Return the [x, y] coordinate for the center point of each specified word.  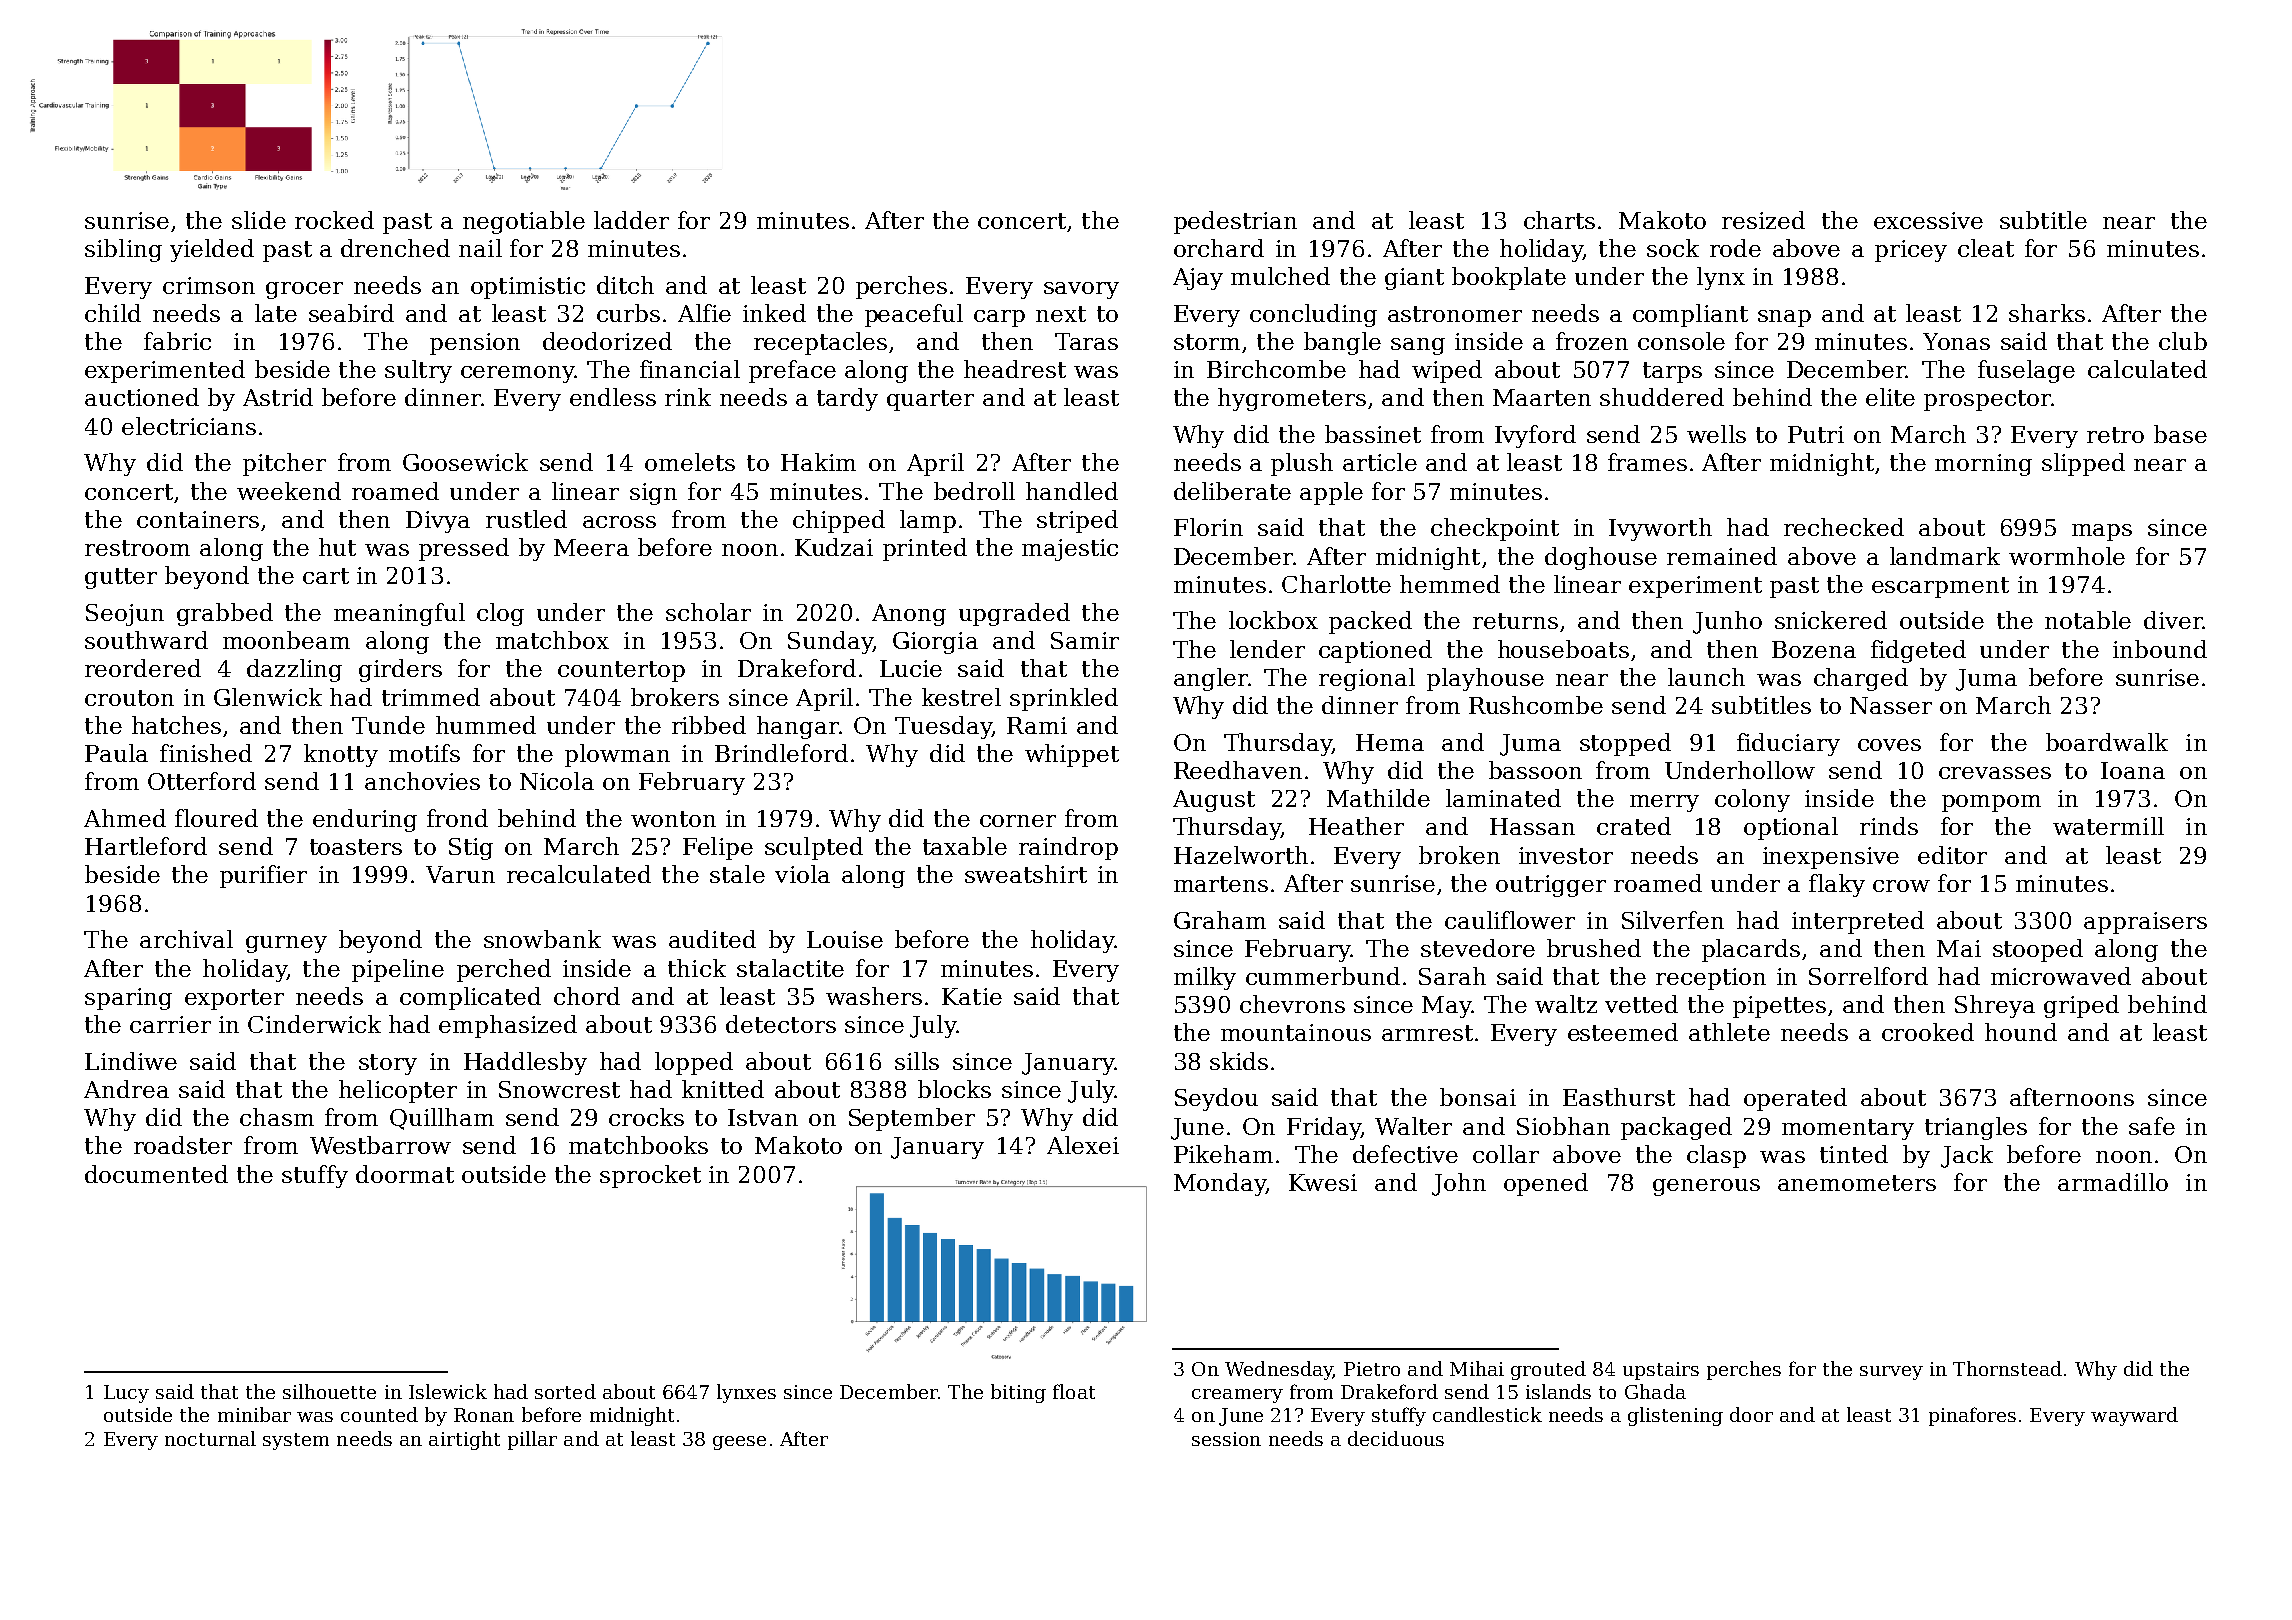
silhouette [329, 1391]
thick [697, 968]
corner [1018, 821]
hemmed [1450, 584]
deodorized [607, 341]
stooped [2038, 950]
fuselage [2026, 371]
